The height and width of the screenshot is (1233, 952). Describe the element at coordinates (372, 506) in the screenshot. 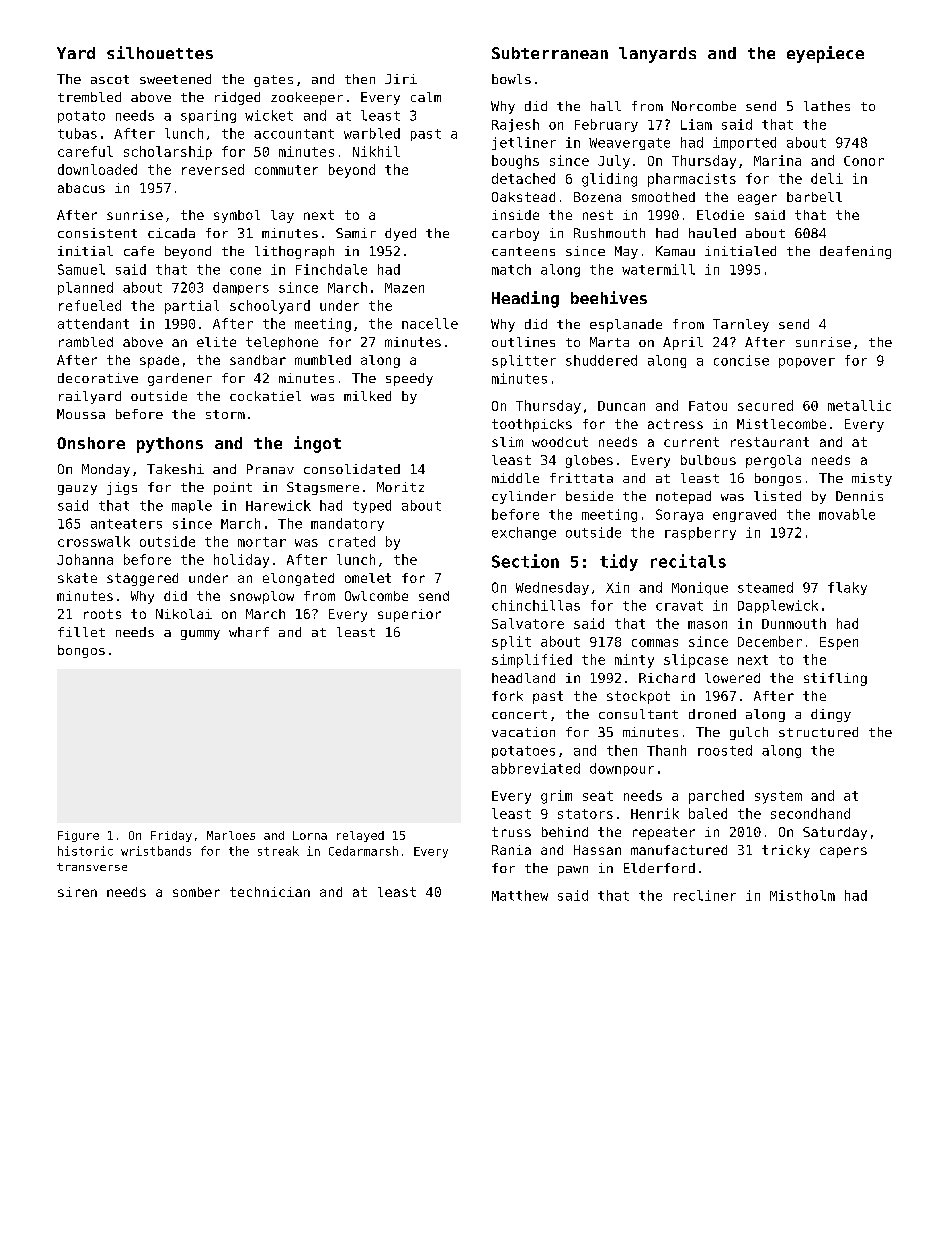

I see `typed` at that location.
